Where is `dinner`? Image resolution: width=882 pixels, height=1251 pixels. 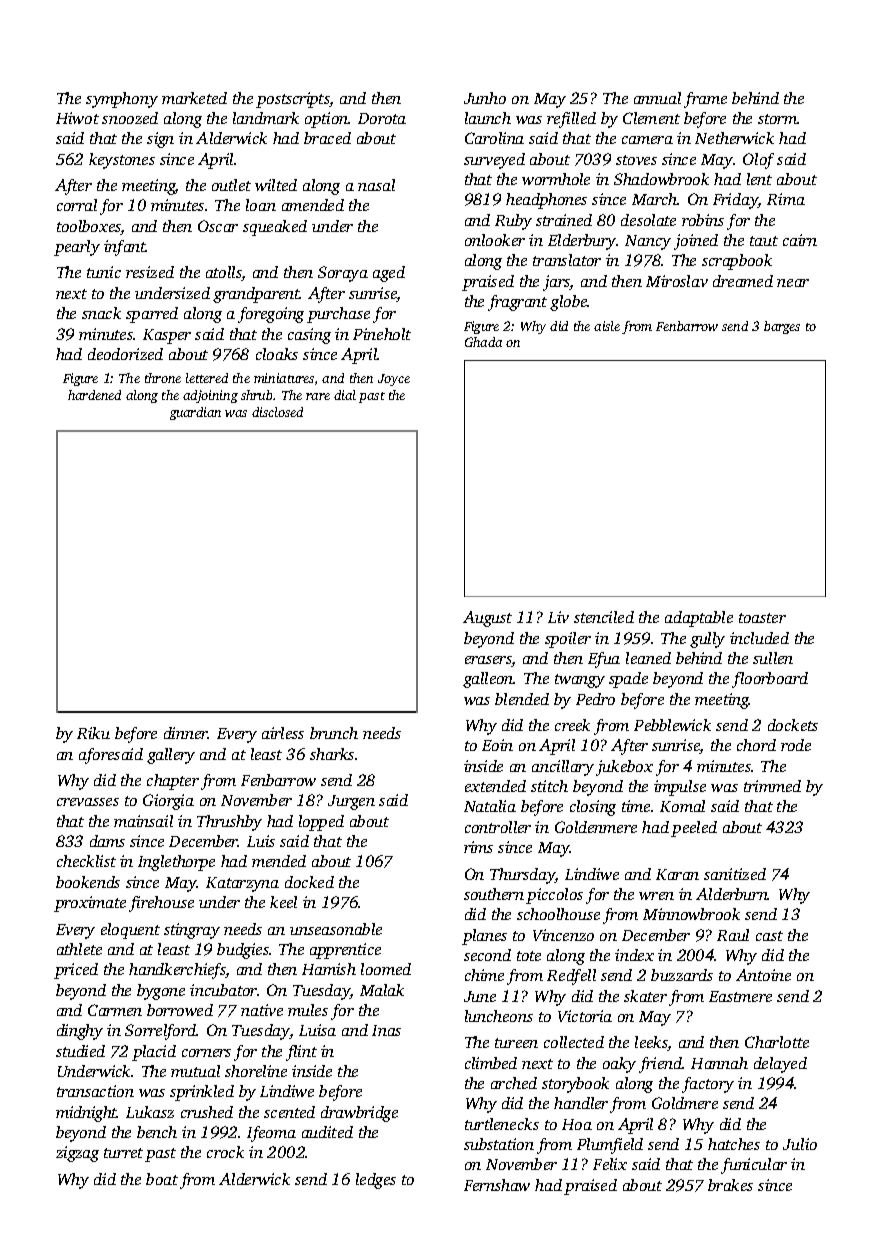 dinner is located at coordinates (186, 733).
